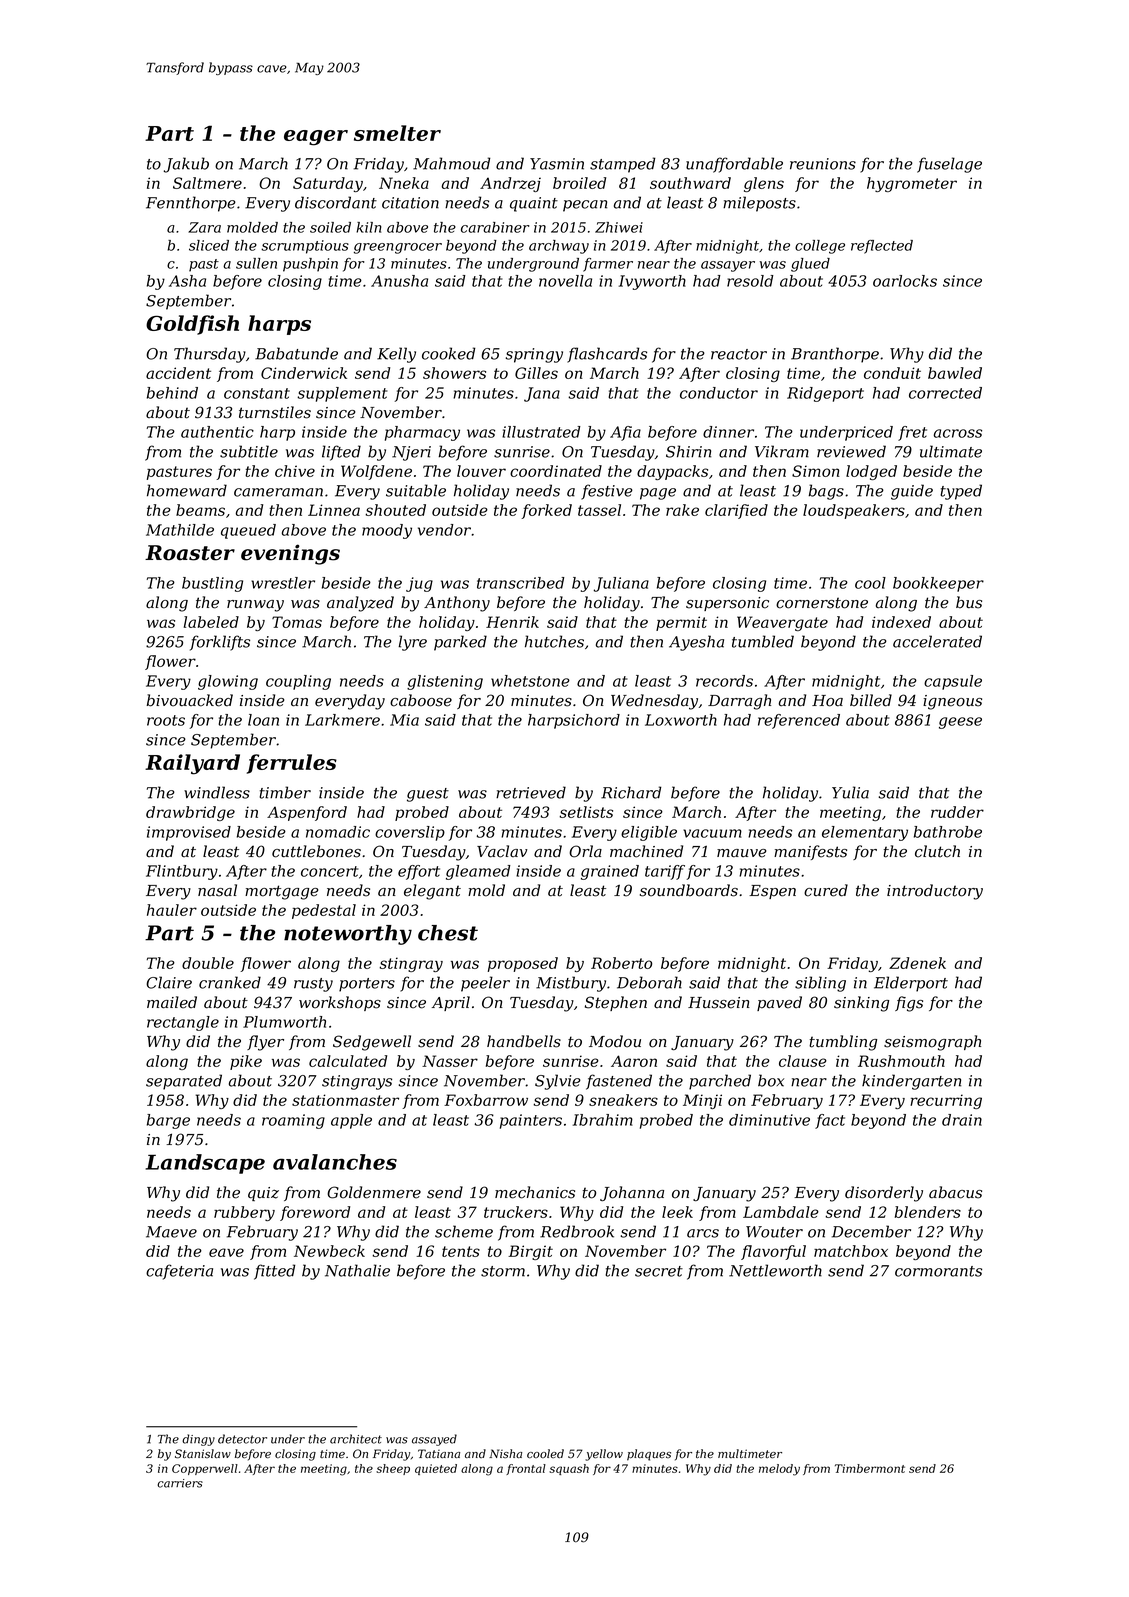 This screenshot has width=1129, height=1597. What do you see at coordinates (928, 1212) in the screenshot?
I see `blenders` at bounding box center [928, 1212].
